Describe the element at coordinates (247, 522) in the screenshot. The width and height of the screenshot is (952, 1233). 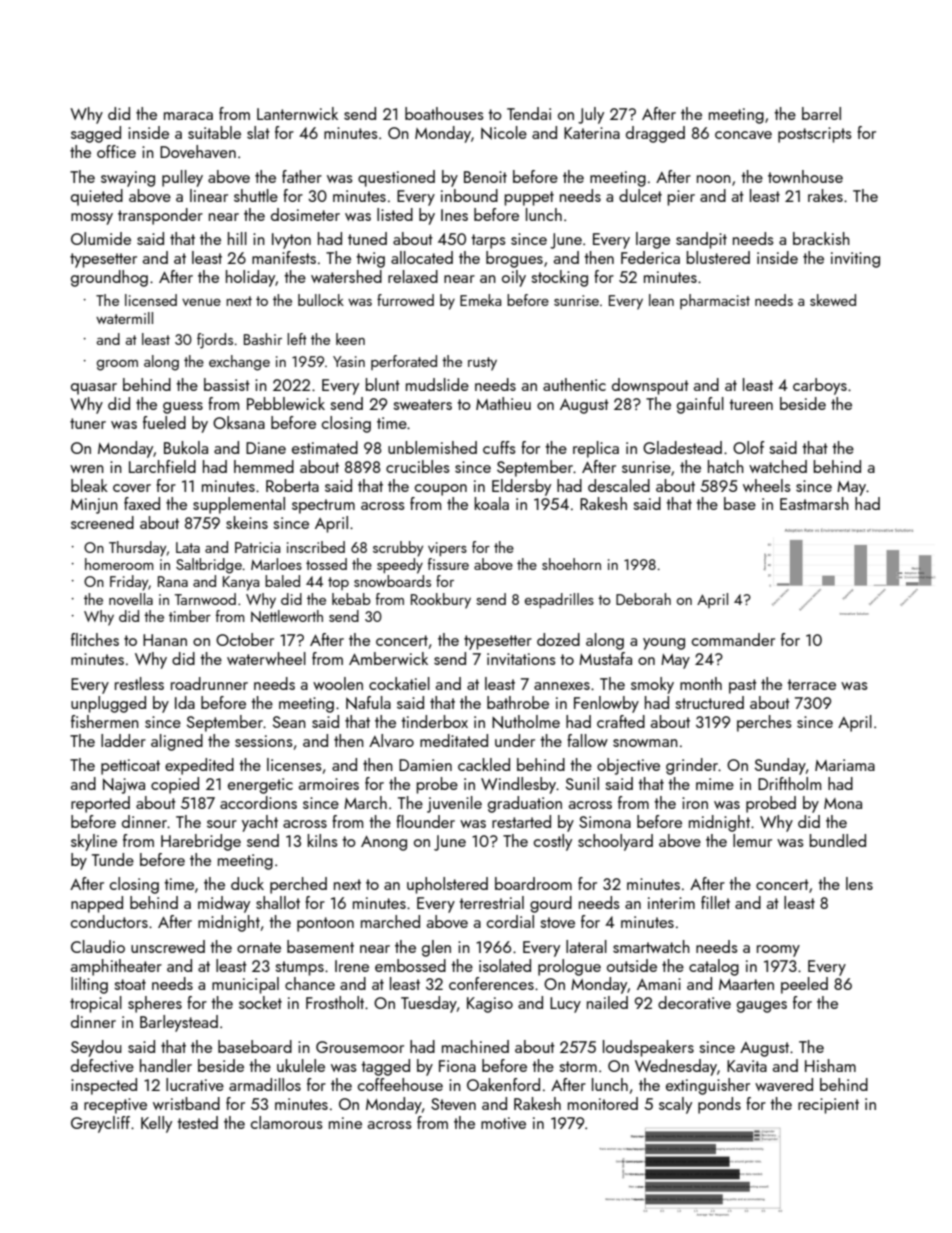
I see `skeins` at that location.
